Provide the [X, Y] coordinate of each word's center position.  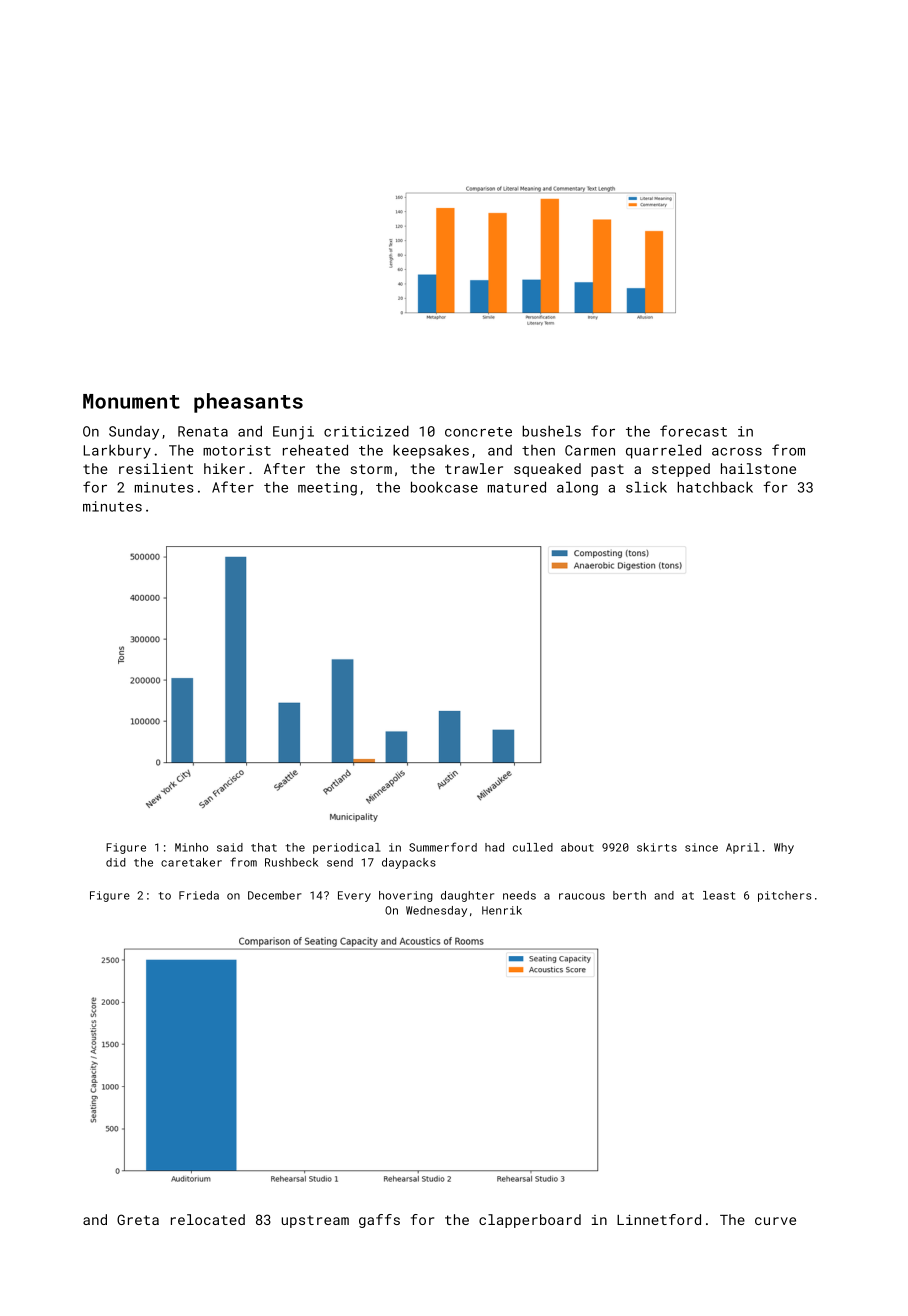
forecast [693, 431]
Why [784, 848]
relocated [208, 1219]
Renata [203, 431]
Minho [191, 847]
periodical [346, 848]
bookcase [444, 487]
